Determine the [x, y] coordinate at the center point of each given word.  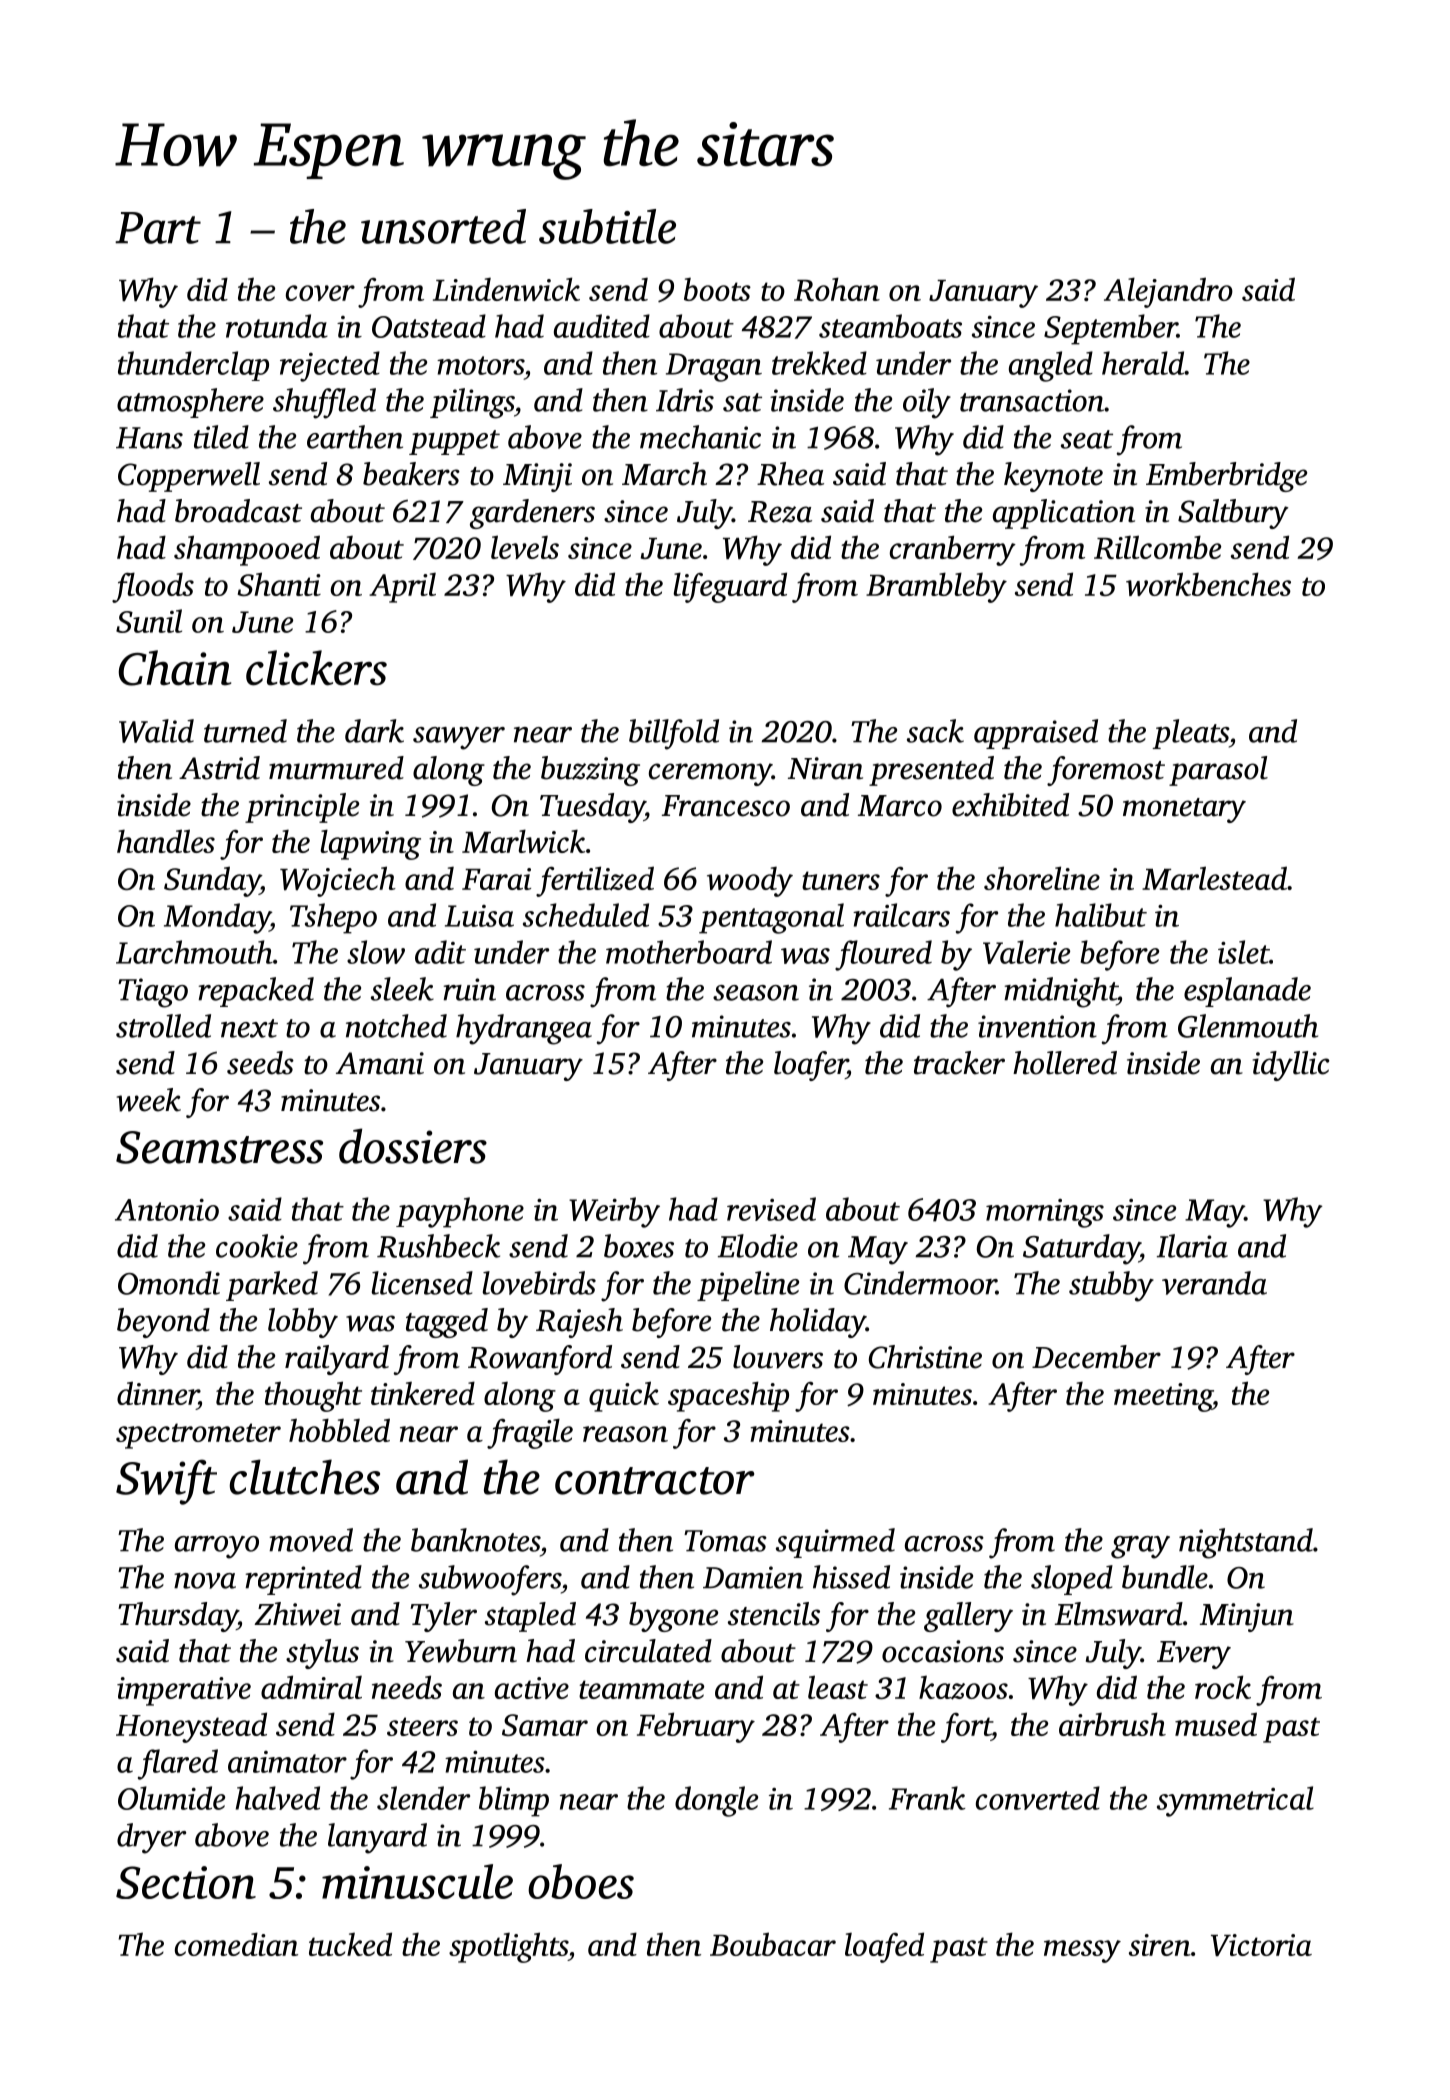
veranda [1214, 1283]
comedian [236, 1944]
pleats [1190, 734]
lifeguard [730, 587]
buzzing [590, 771]
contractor [654, 1481]
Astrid [219, 768]
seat [1087, 439]
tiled [221, 437]
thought [313, 1396]
